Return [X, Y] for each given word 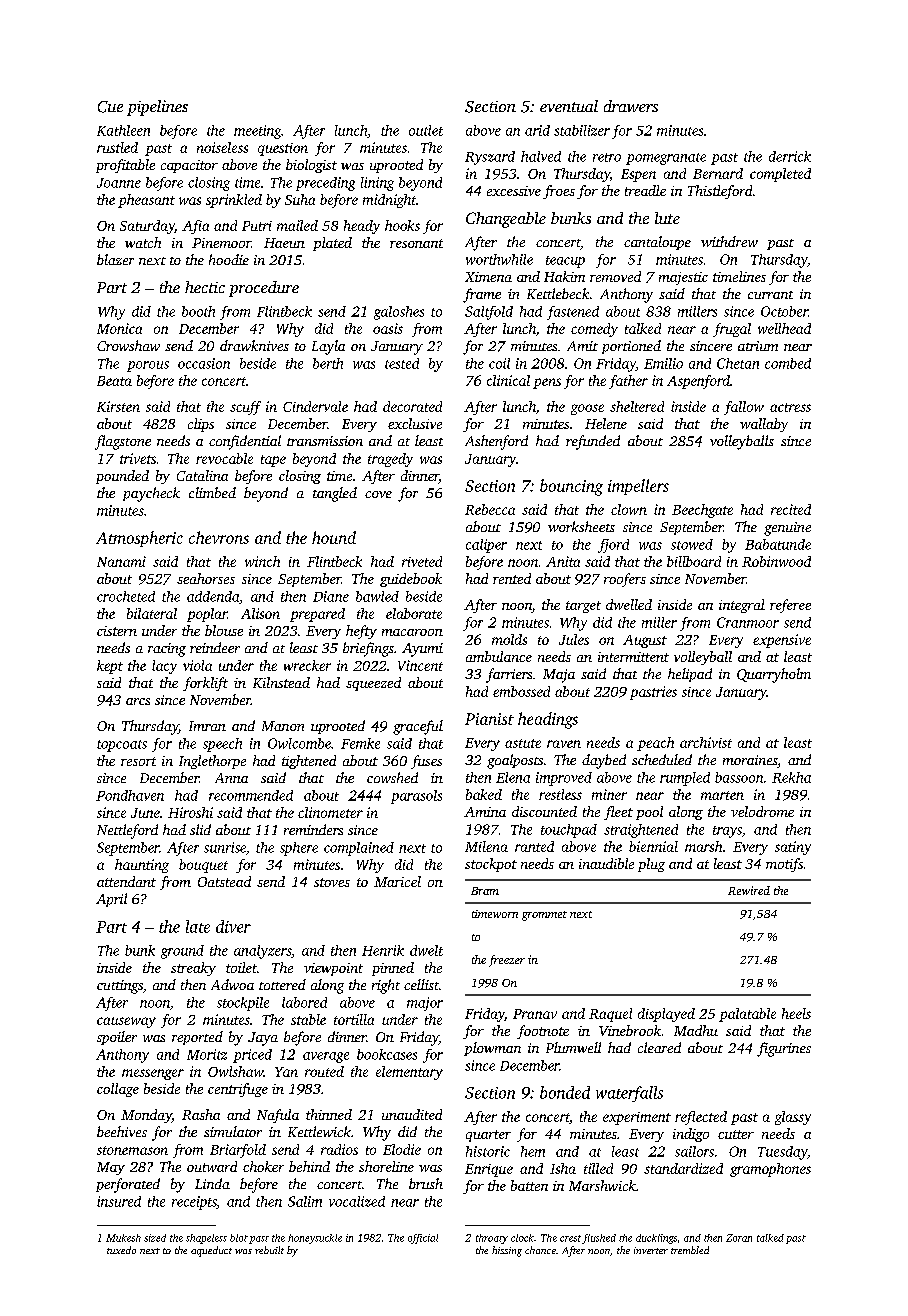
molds [509, 639]
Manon [283, 726]
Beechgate [702, 511]
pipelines [157, 108]
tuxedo [121, 1250]
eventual [569, 106]
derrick [790, 156]
